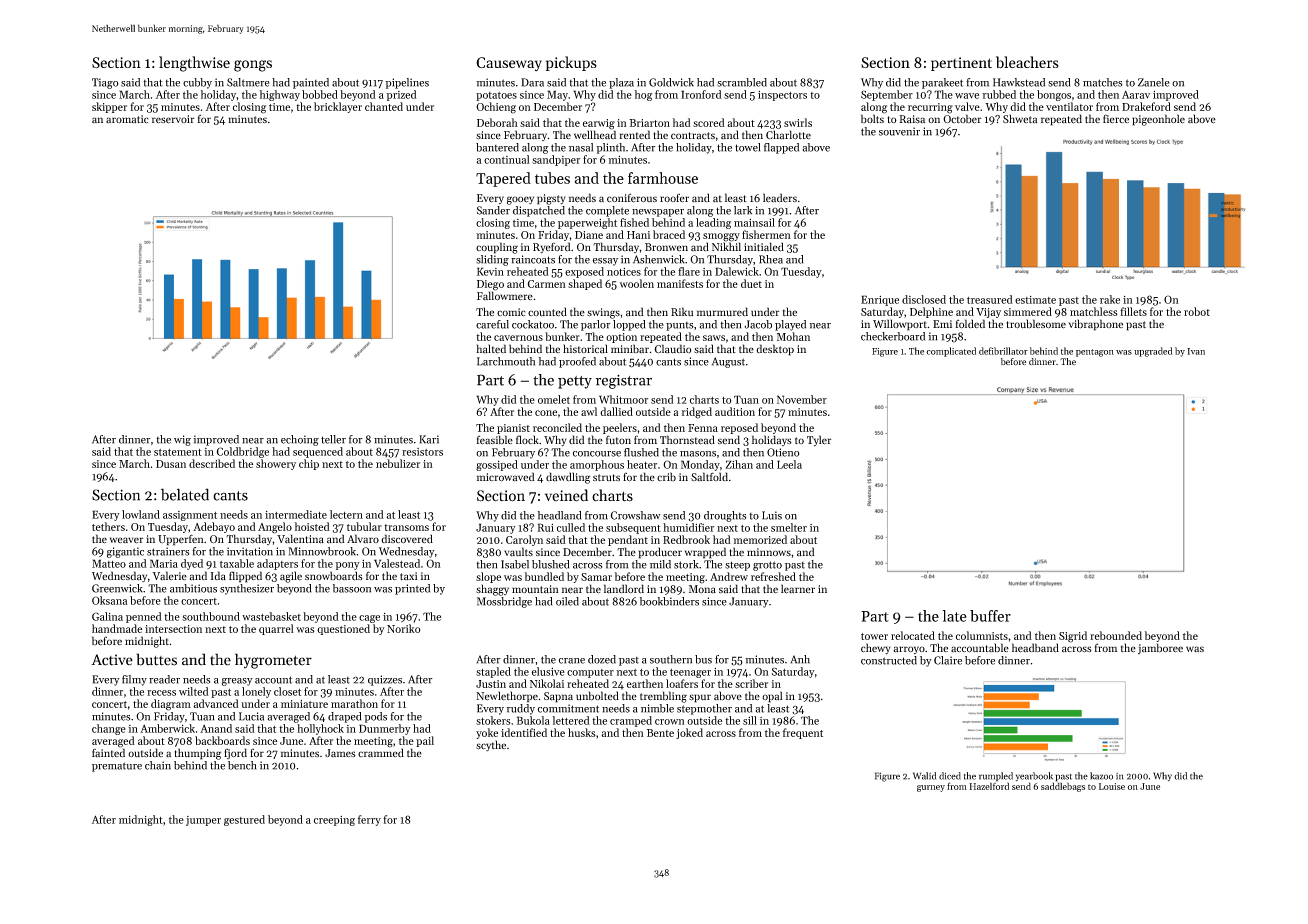 This screenshot has height=924, width=1308. Describe the element at coordinates (621, 83) in the screenshot. I see `plaza` at that location.
